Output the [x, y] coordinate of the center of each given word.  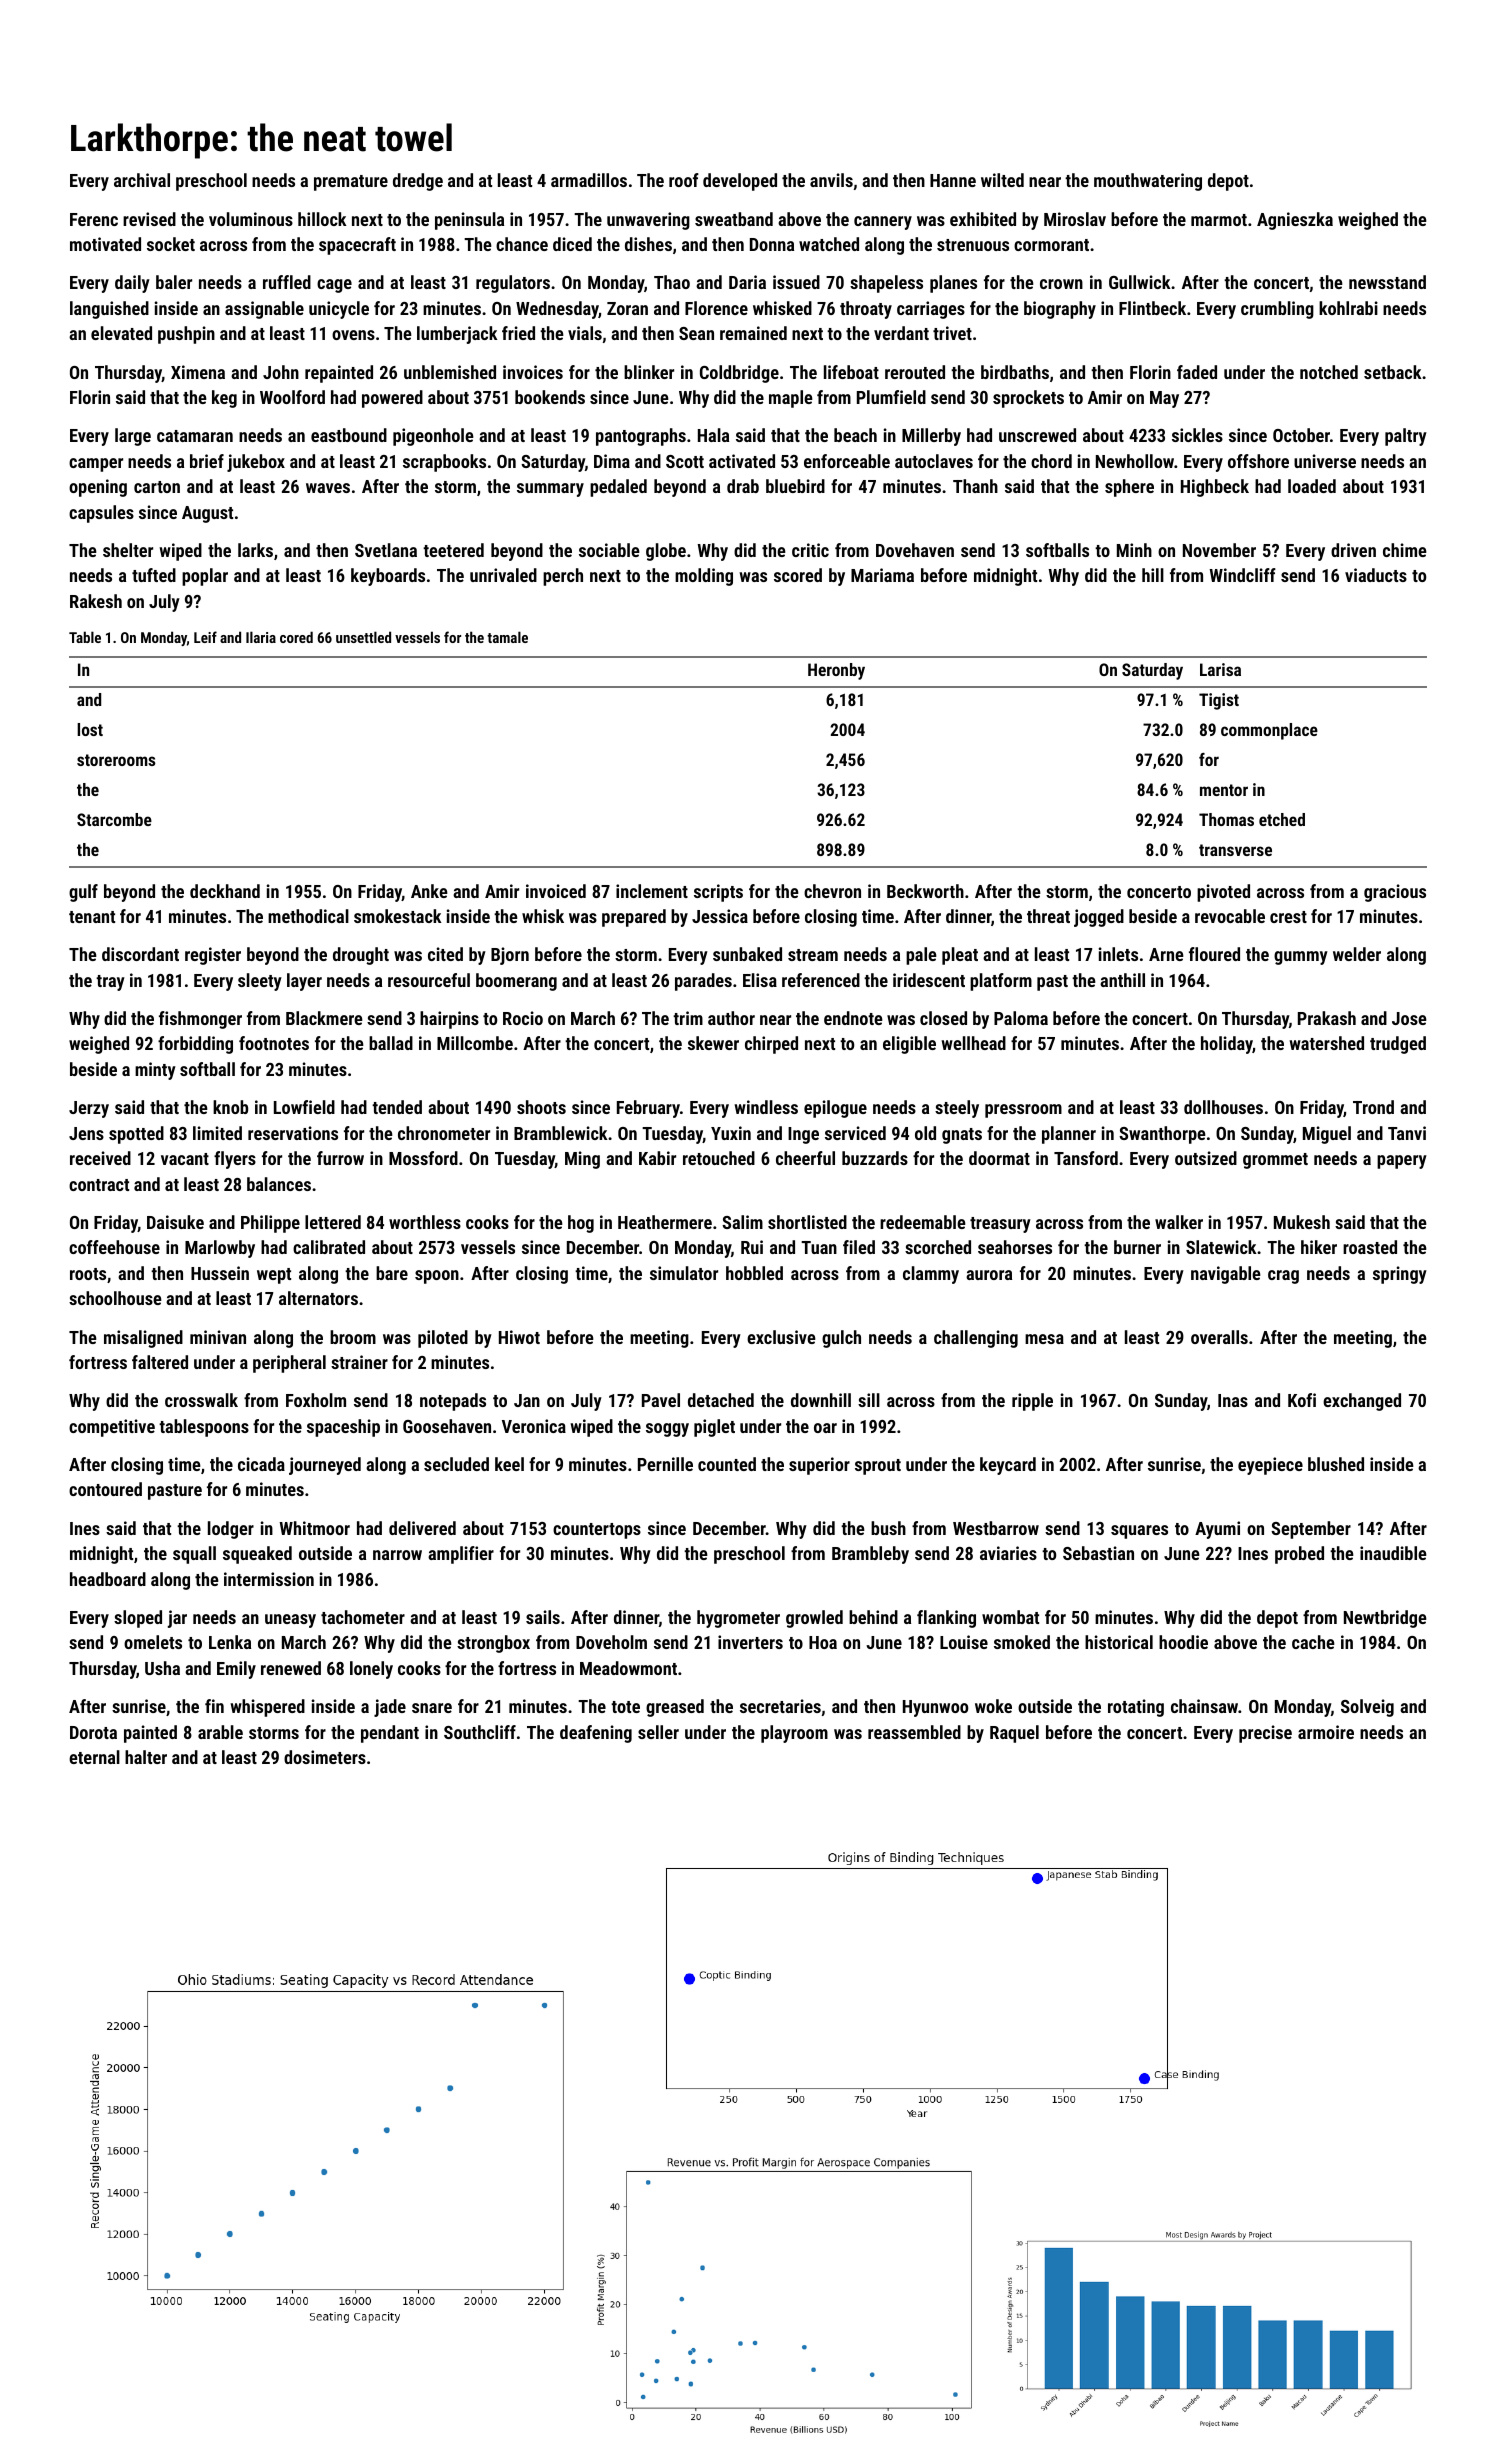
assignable [264, 310]
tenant [92, 917]
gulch [841, 1339]
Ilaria [261, 637]
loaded [1312, 486]
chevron [832, 891]
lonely [371, 1670]
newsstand [1387, 282]
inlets [1118, 954]
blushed [1336, 1464]
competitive [112, 1428]
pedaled [618, 488]
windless [766, 1107]
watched [829, 244]
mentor [1224, 790]
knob [230, 1107]
